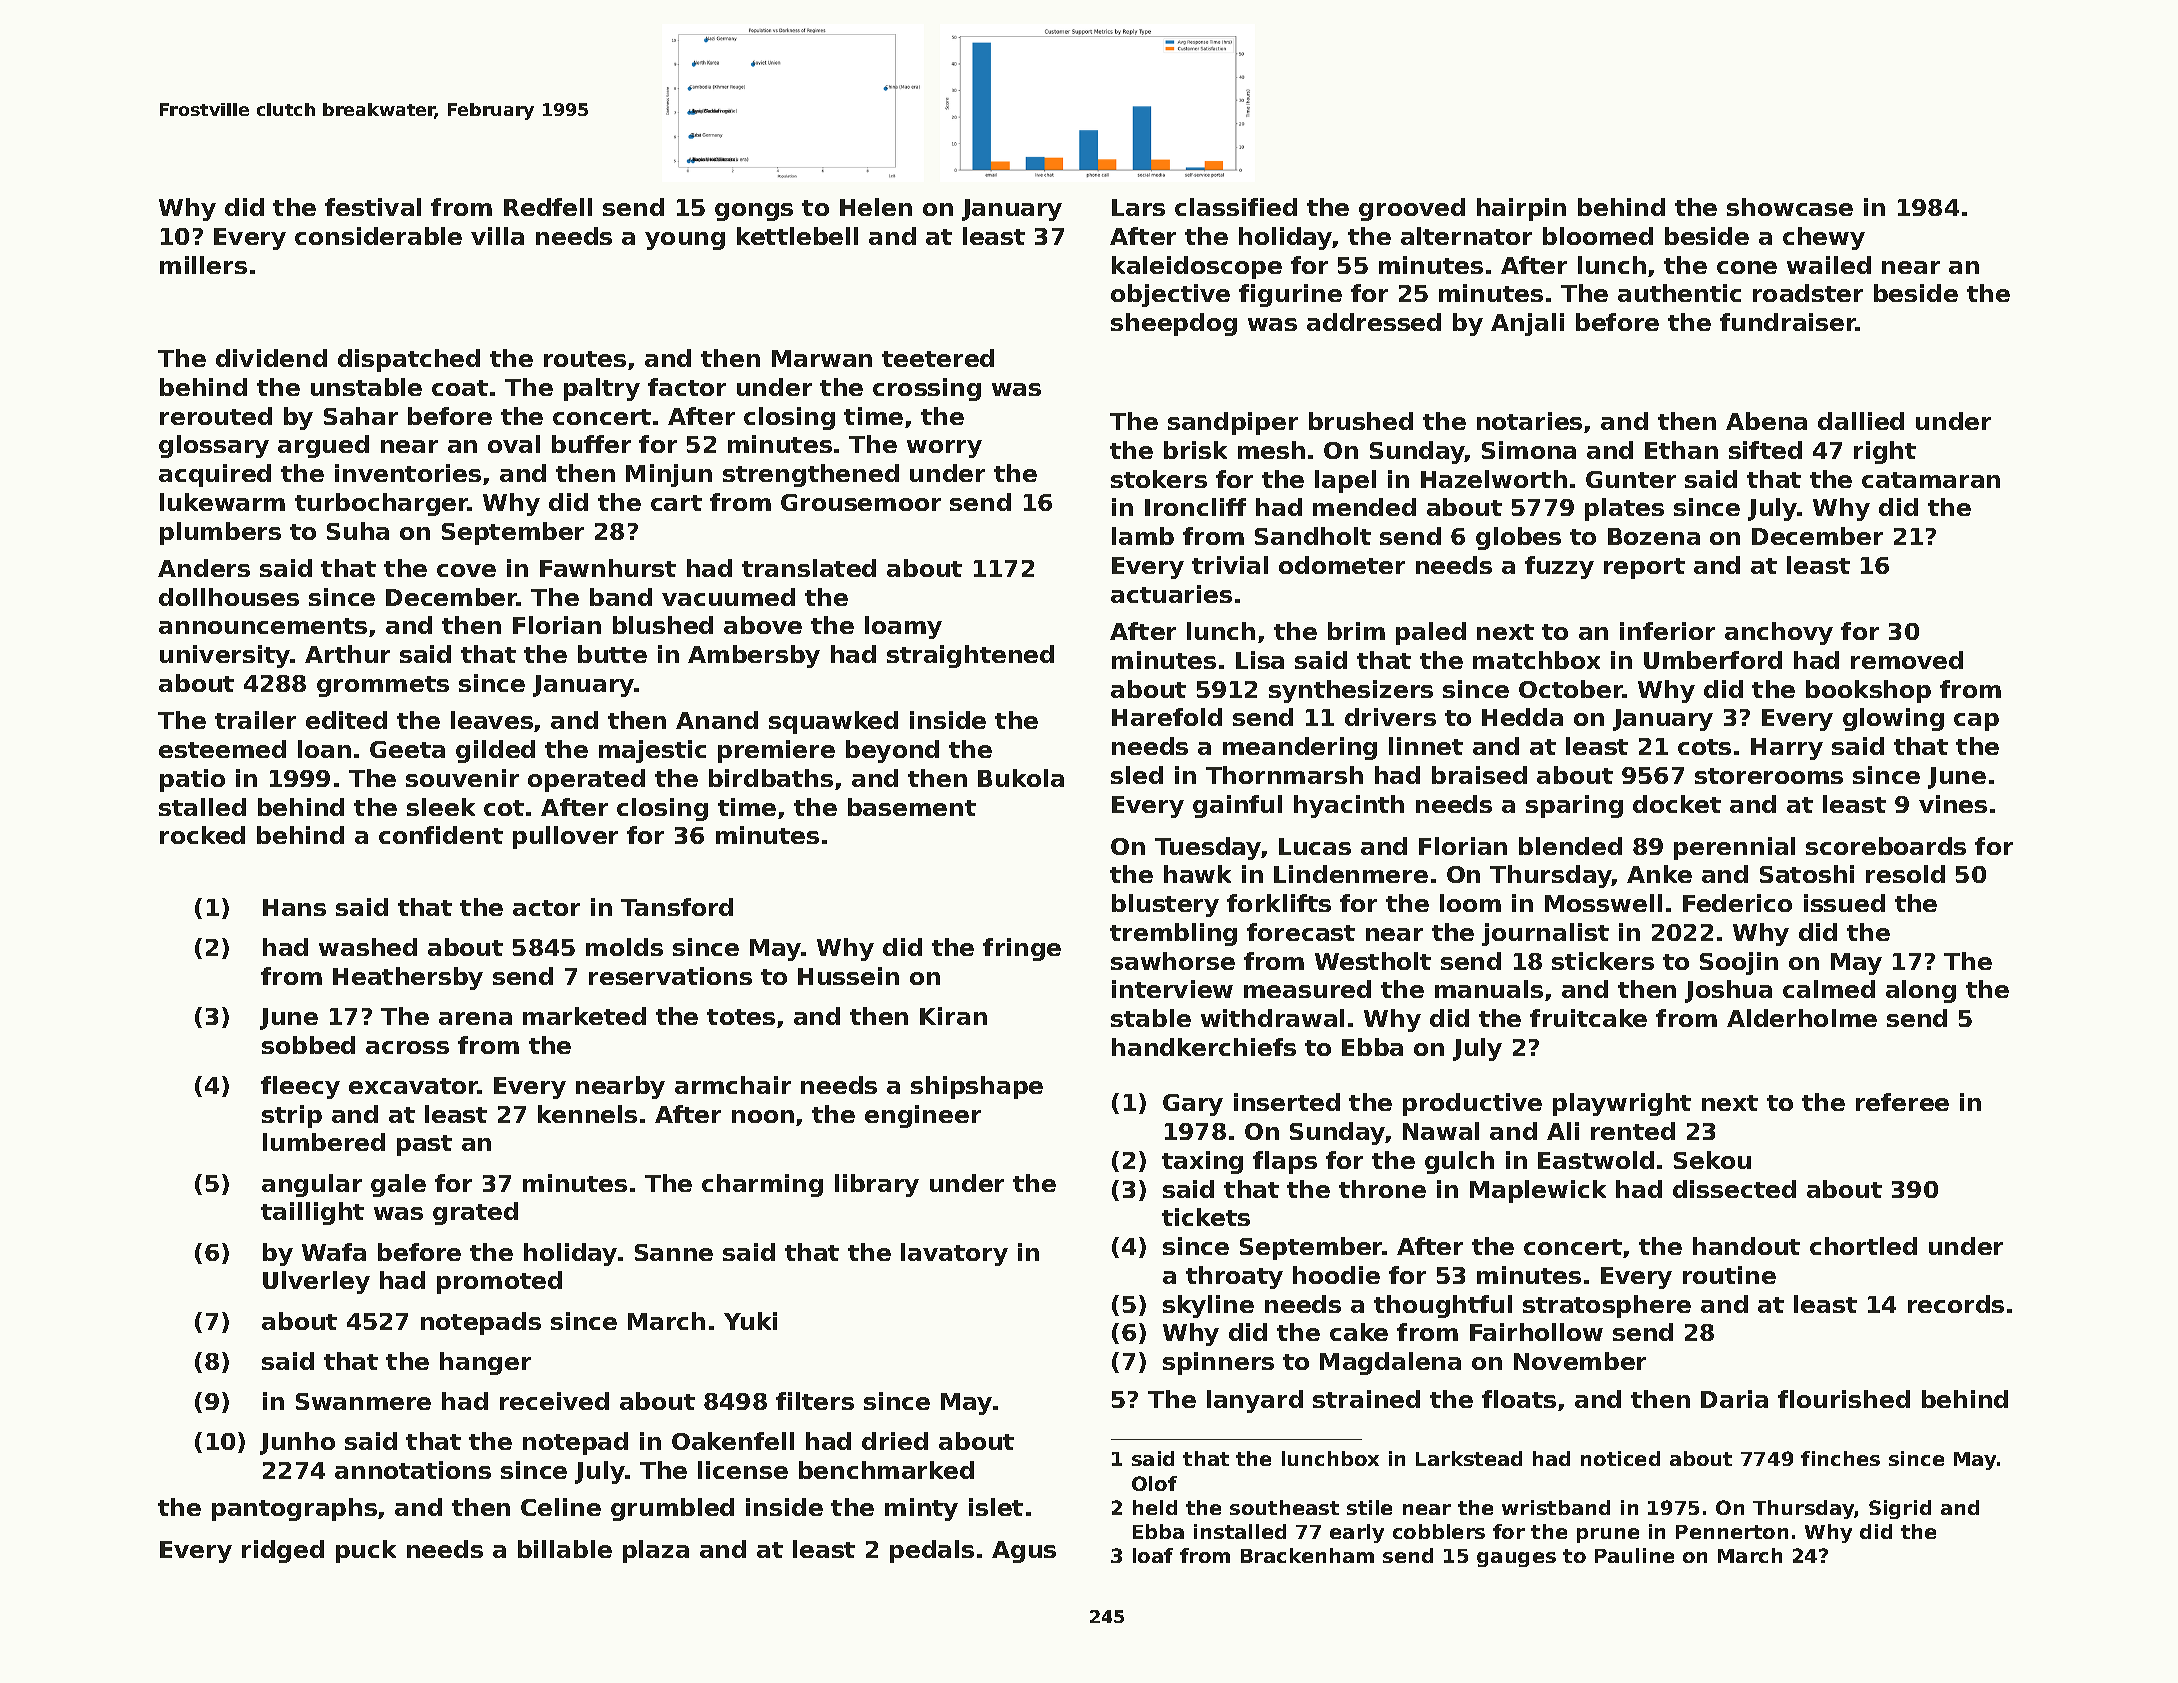  What do you see at coordinates (554, 1401) in the screenshot?
I see `received` at bounding box center [554, 1401].
